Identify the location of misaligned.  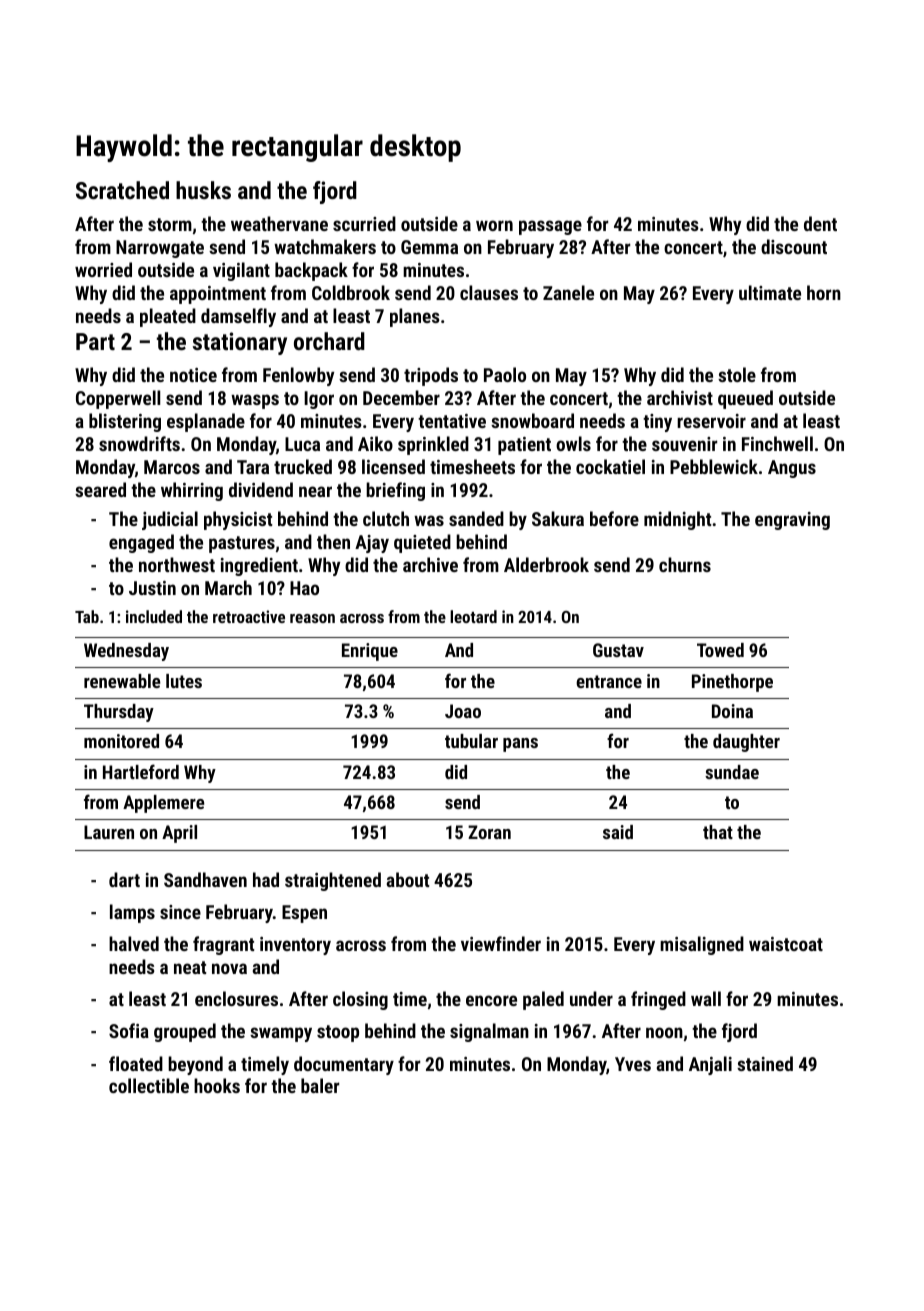
(702, 945).
